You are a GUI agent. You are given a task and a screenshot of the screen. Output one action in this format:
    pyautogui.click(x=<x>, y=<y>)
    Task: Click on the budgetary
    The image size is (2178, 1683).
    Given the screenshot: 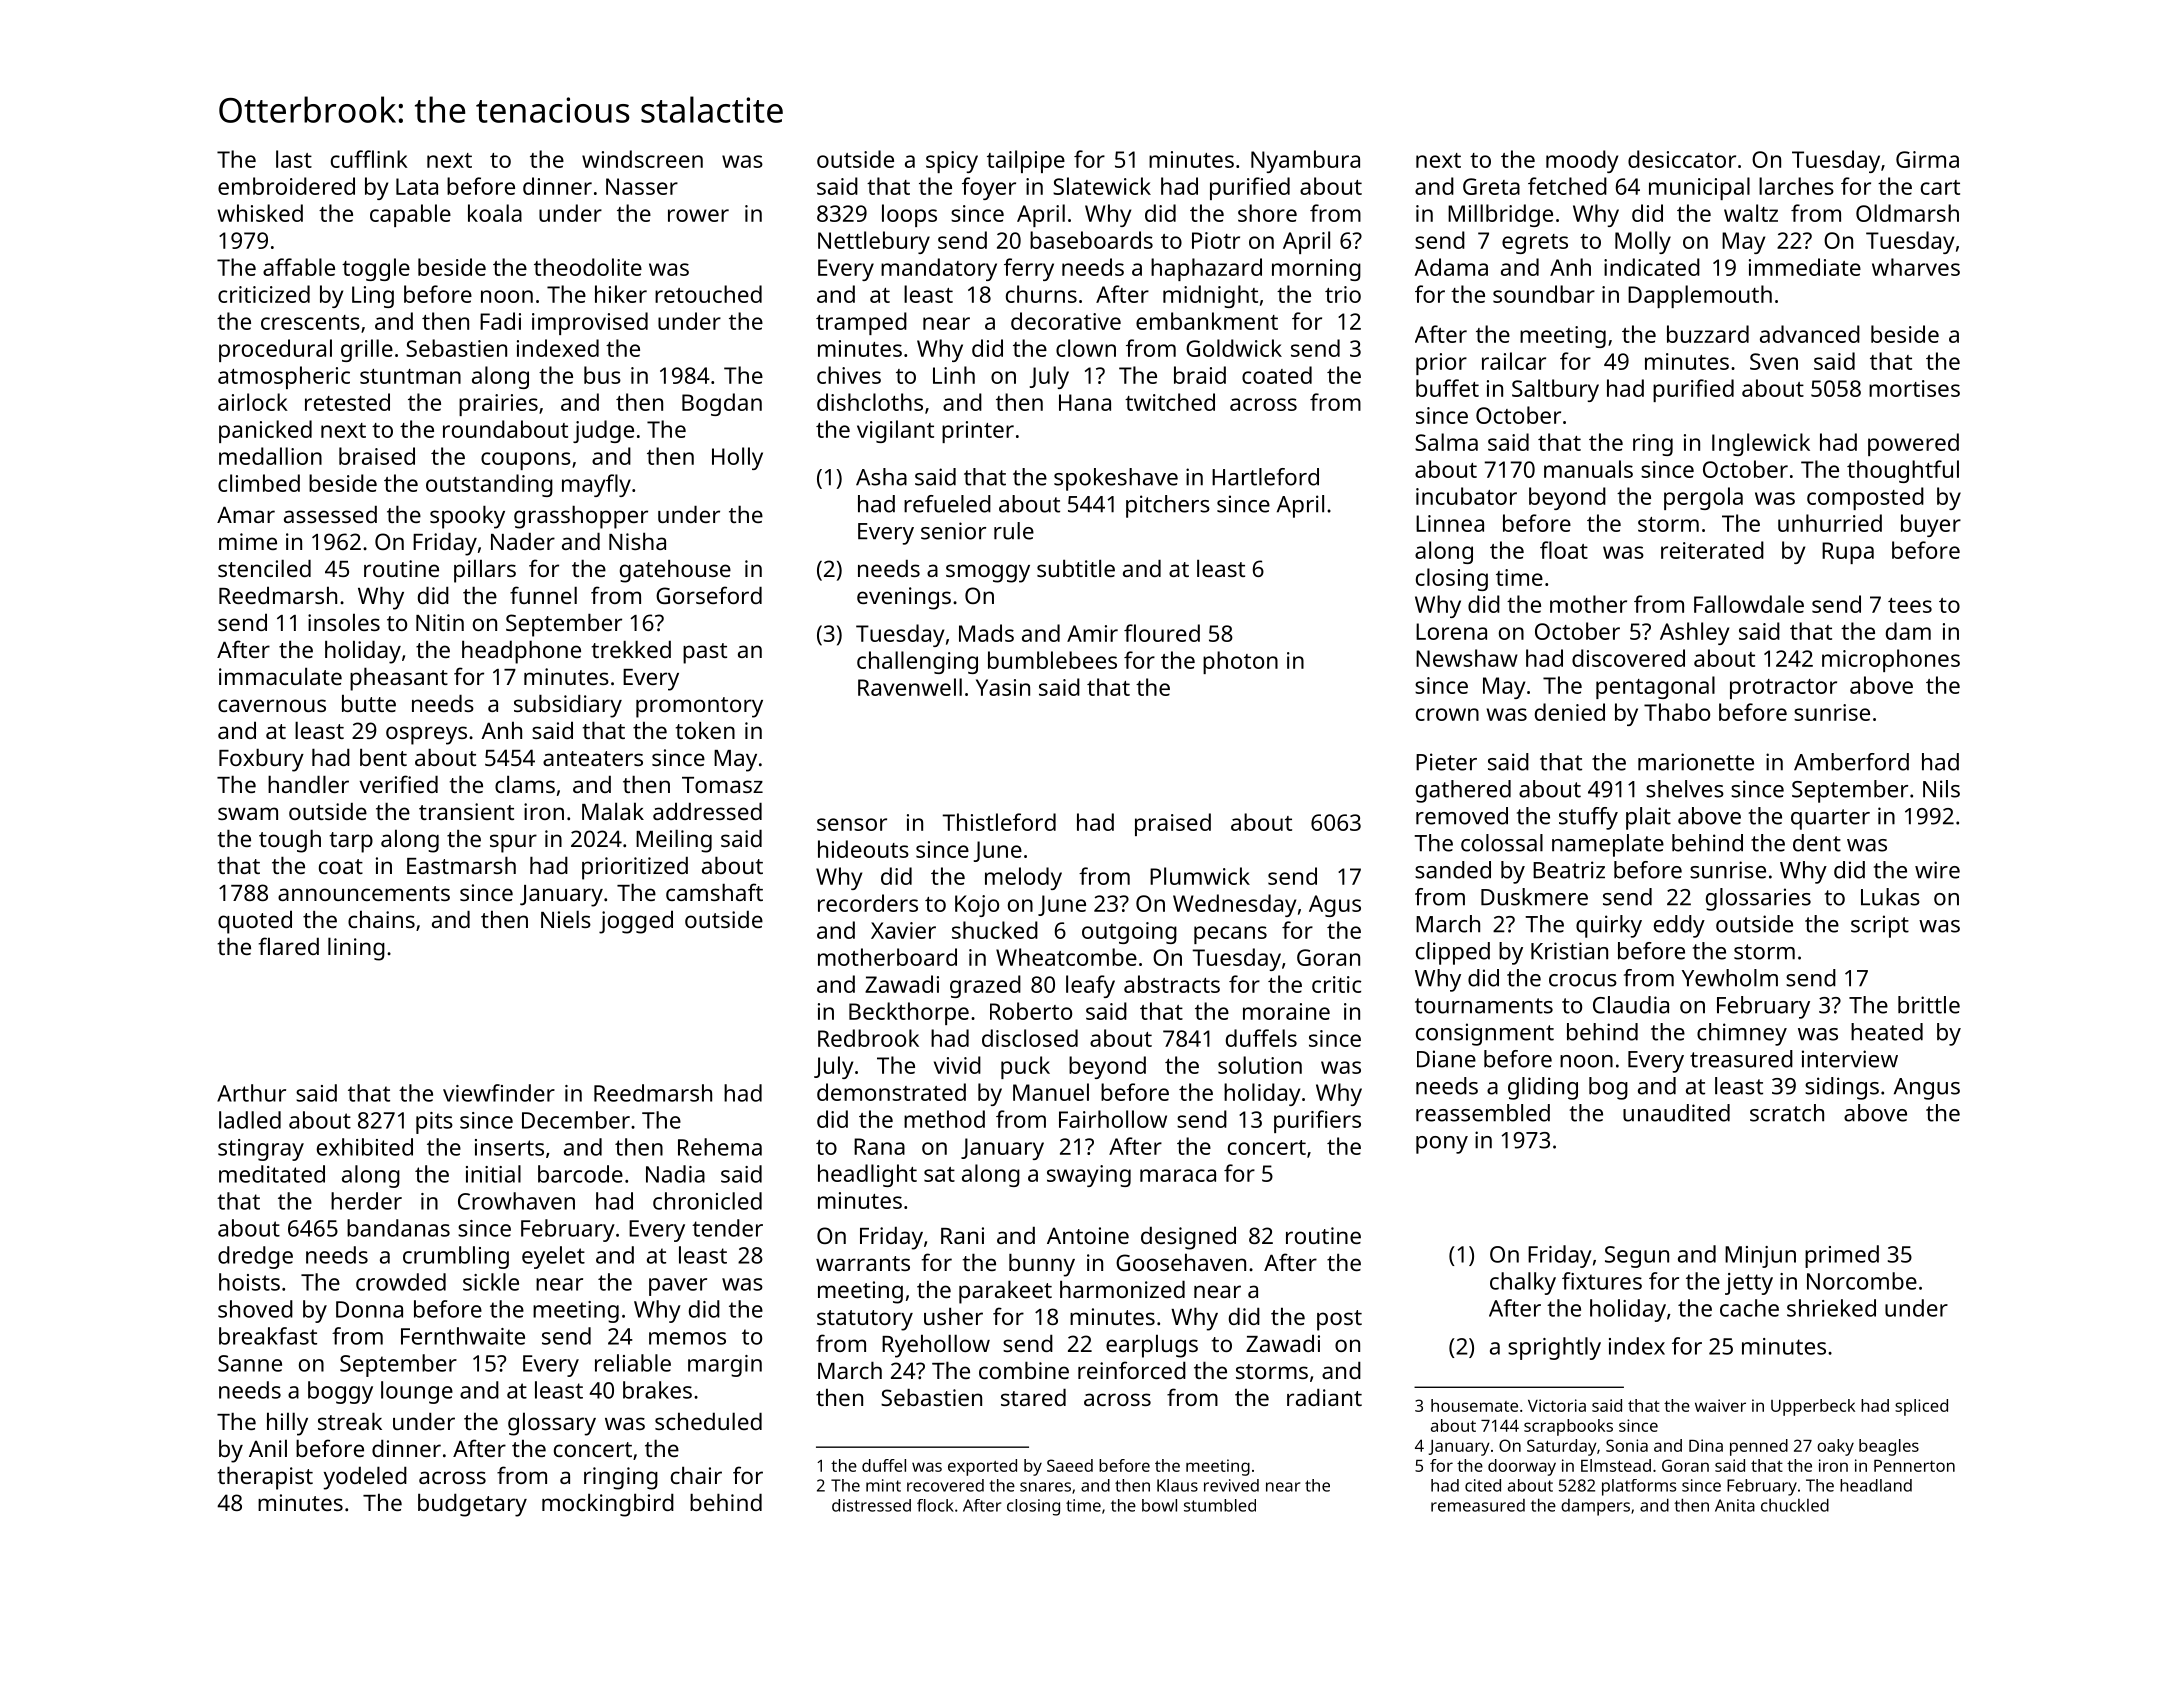 What is the action you would take?
    pyautogui.click(x=472, y=1505)
